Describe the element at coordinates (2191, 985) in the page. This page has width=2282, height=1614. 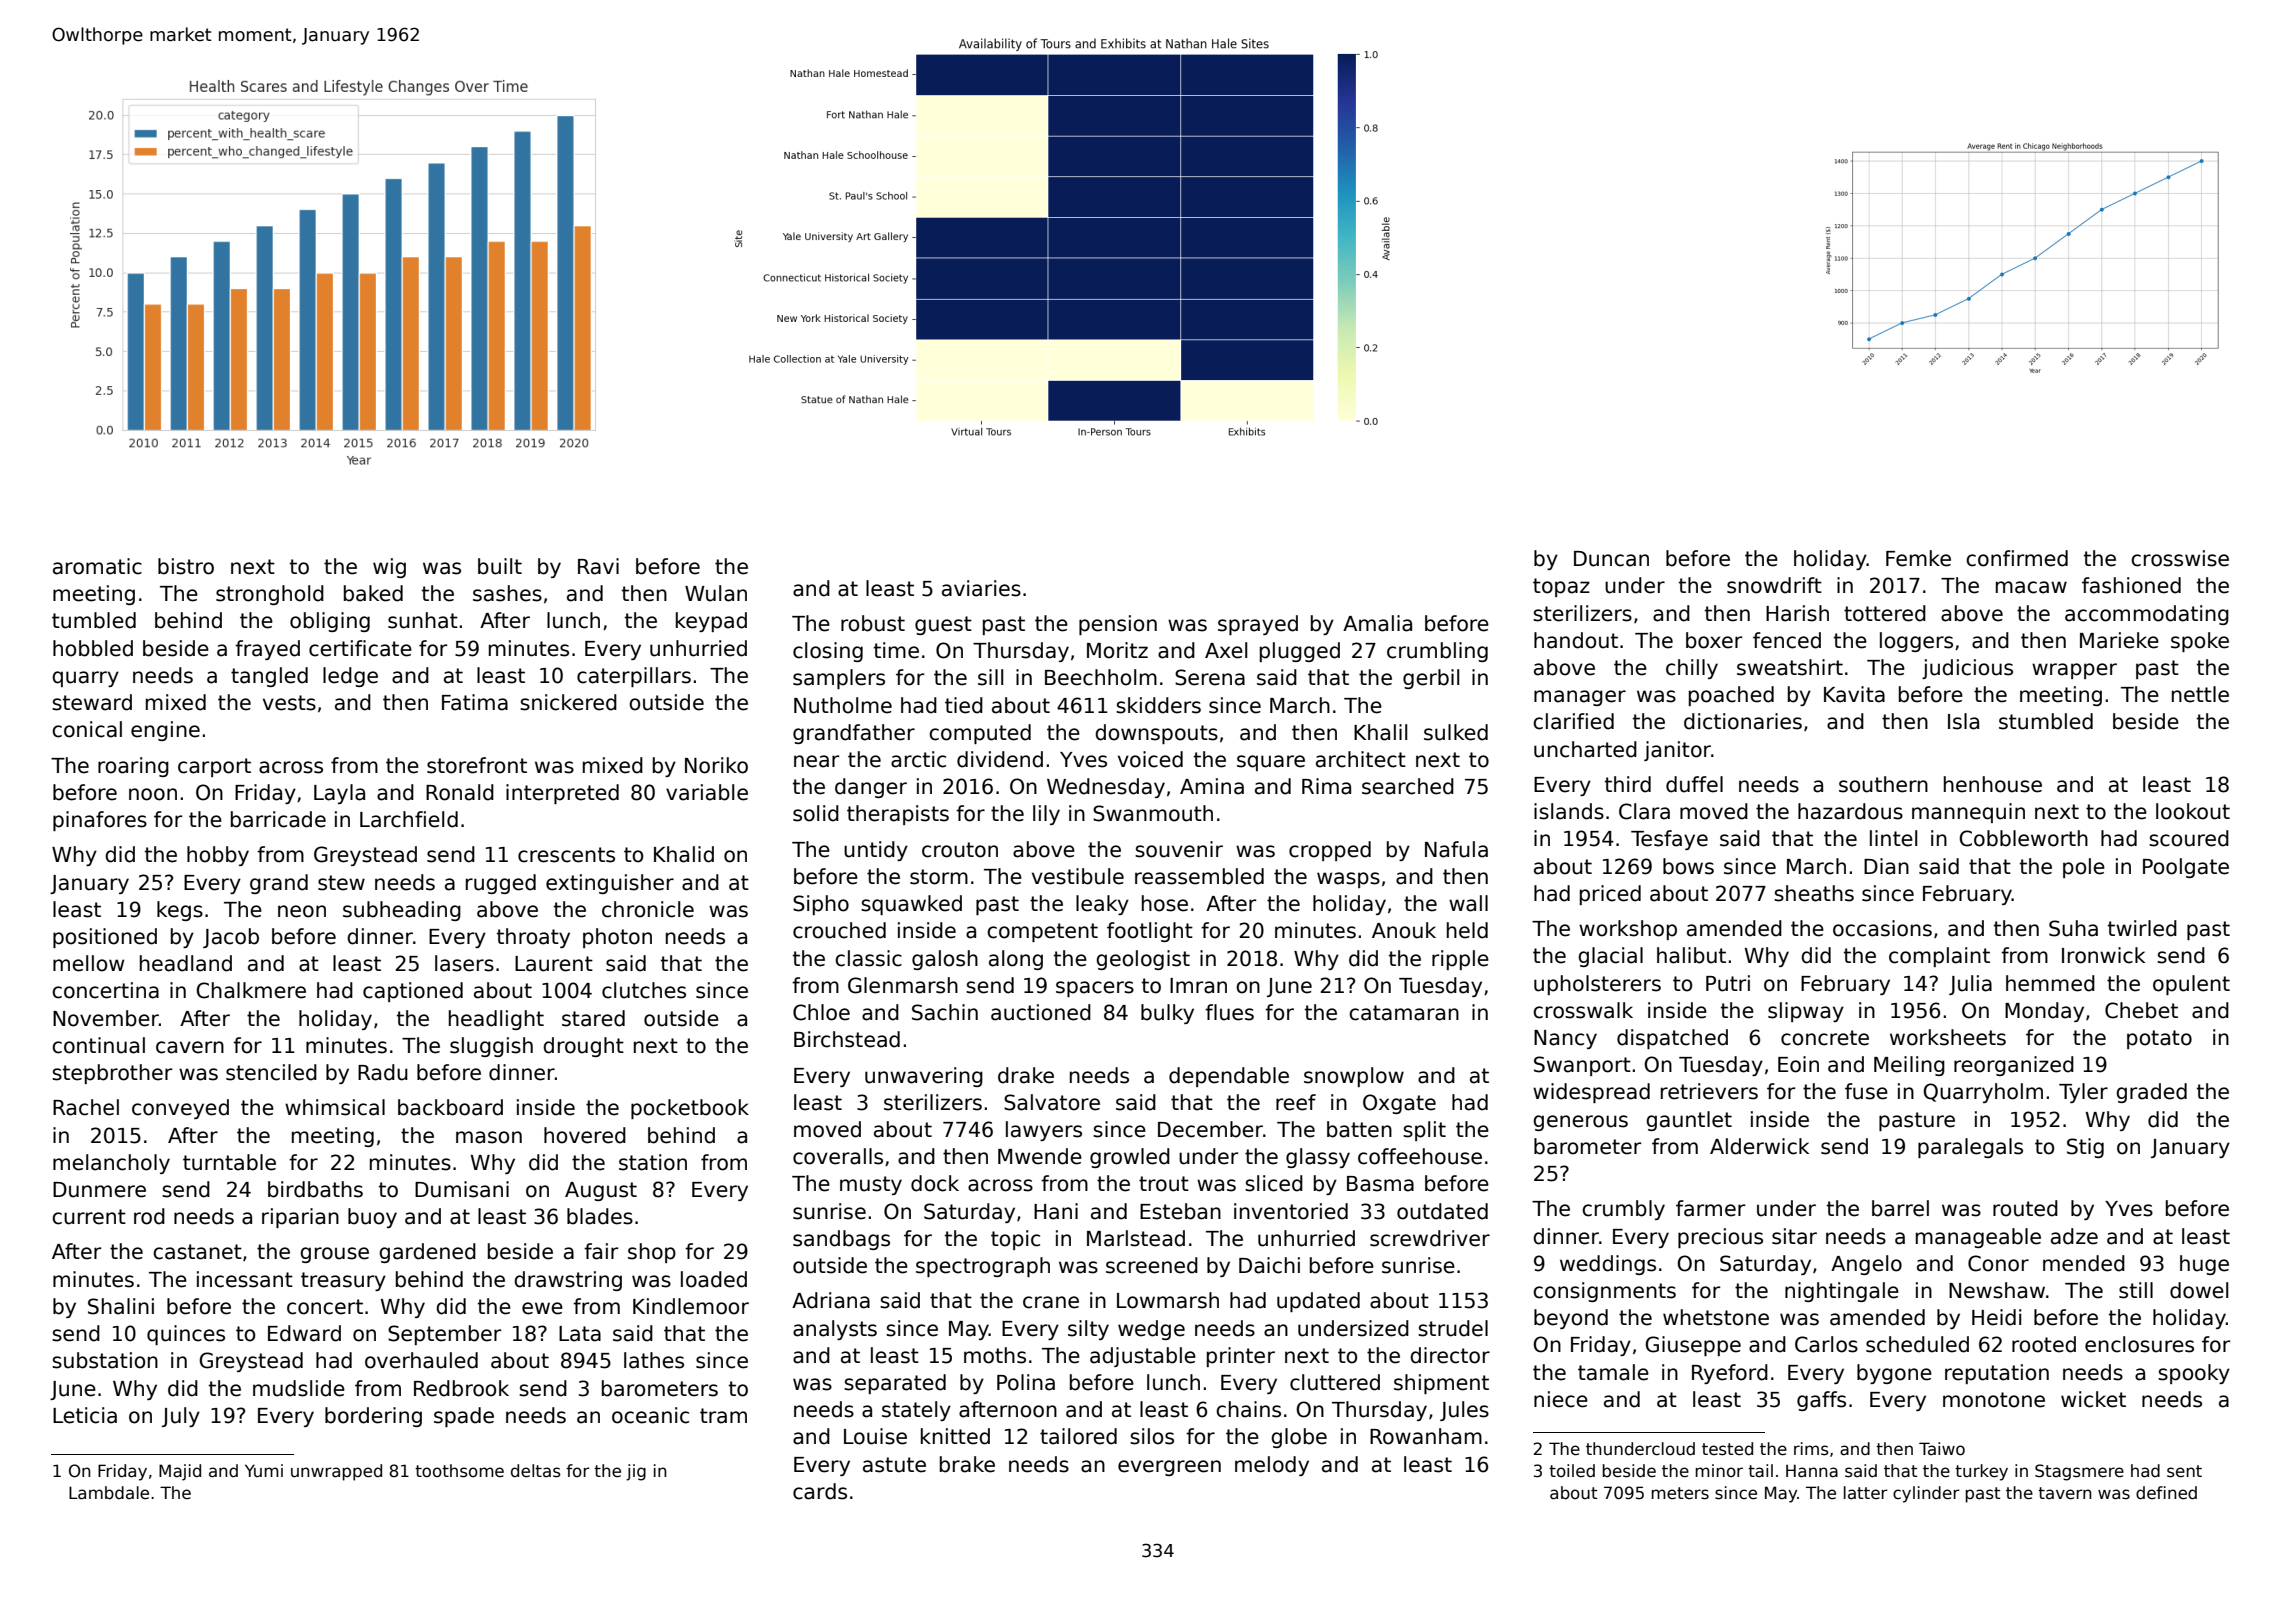
I see `opulent` at that location.
